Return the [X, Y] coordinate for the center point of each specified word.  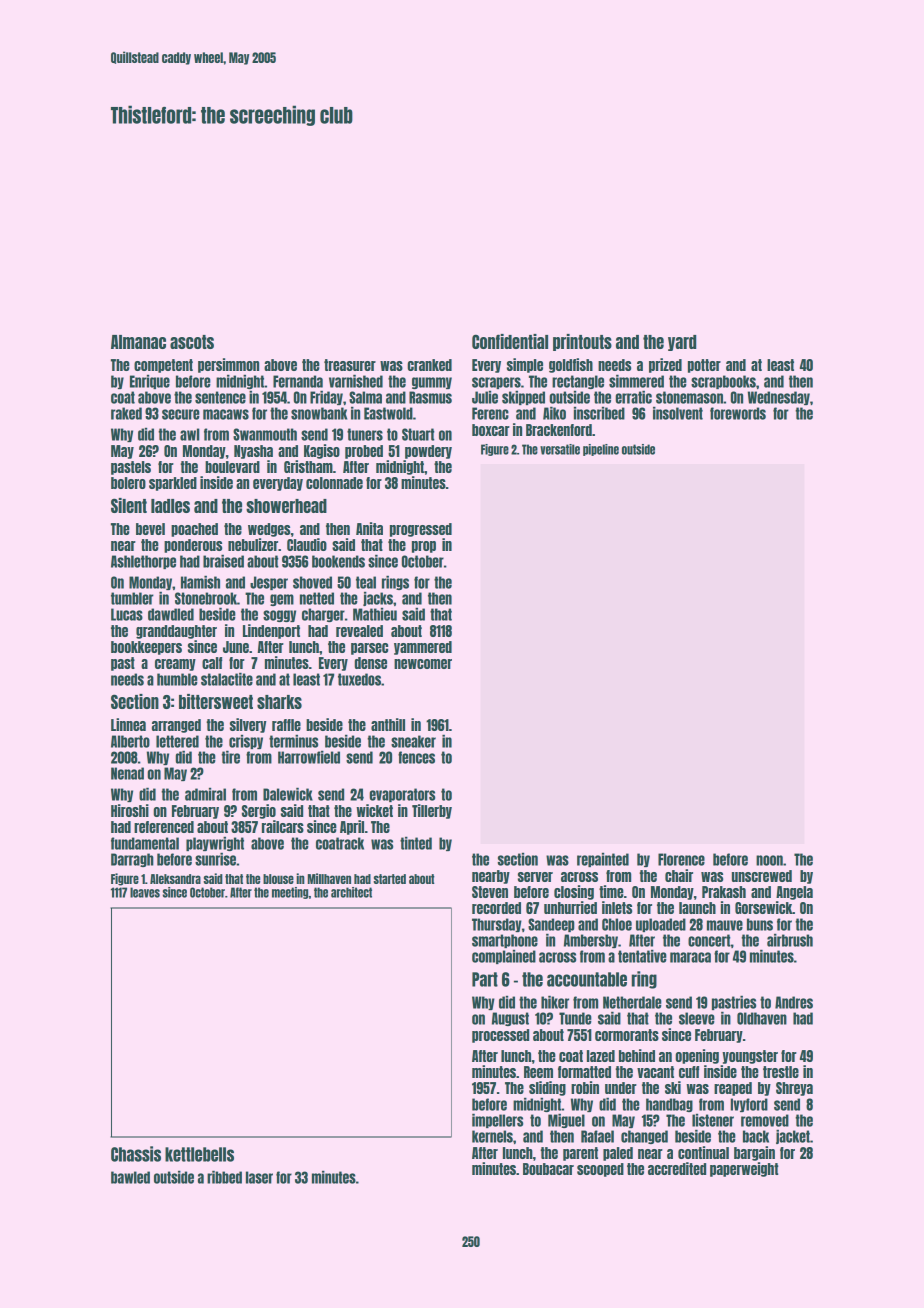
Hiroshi [130, 810]
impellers [497, 1120]
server [535, 877]
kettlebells [199, 1154]
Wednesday [779, 398]
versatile [560, 449]
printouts [582, 342]
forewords [738, 413]
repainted [603, 859]
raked [126, 413]
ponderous [193, 546]
